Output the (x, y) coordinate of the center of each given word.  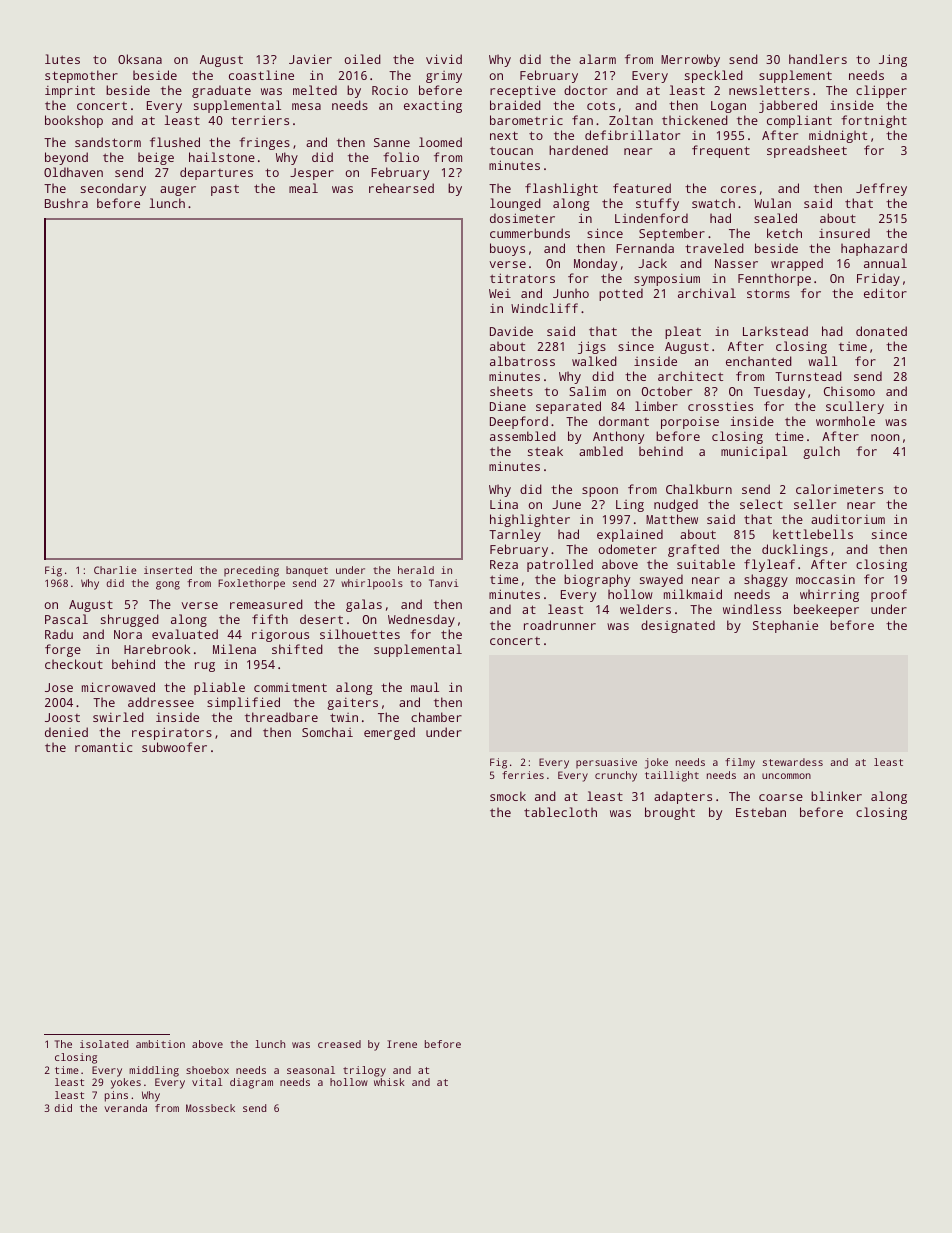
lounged (515, 204)
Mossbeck (210, 1108)
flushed (175, 142)
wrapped (797, 264)
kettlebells (813, 534)
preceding (251, 571)
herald (416, 570)
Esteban (761, 812)
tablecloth (560, 812)
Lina (504, 504)
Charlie (115, 570)
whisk (389, 1082)
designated (678, 626)
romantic (104, 747)
